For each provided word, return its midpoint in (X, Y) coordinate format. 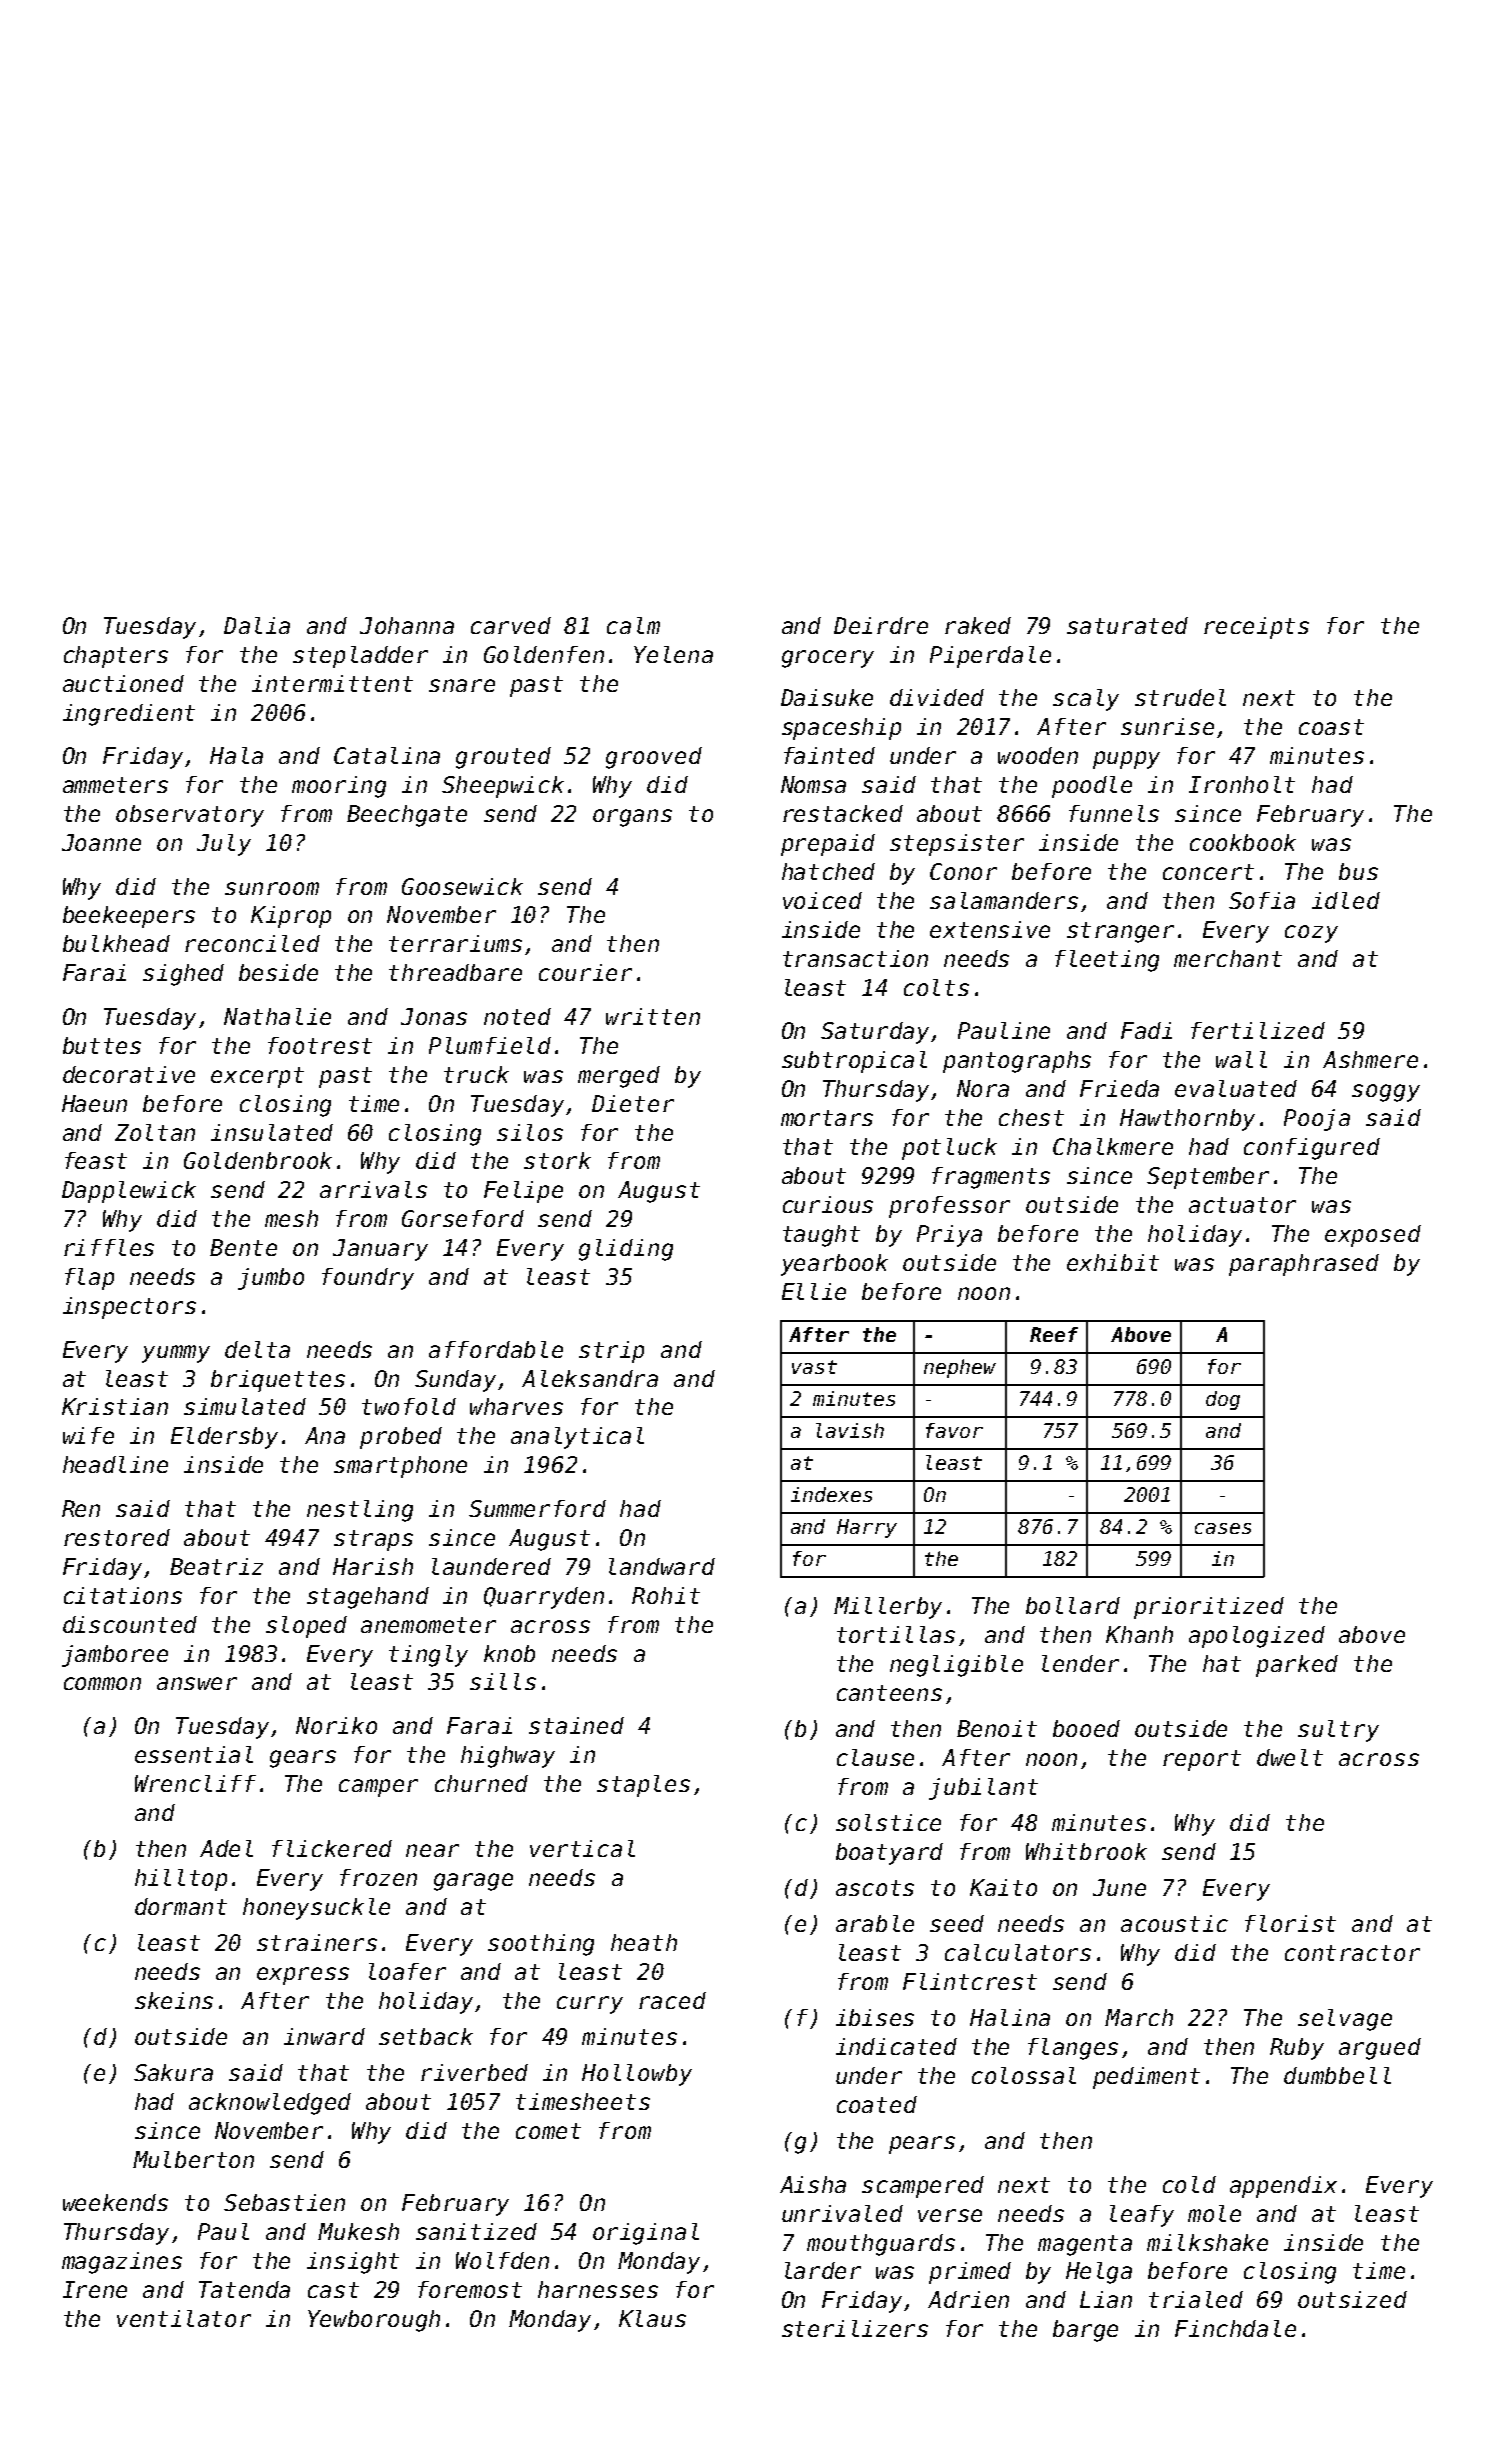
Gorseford (463, 1218)
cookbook (1243, 842)
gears (303, 1759)
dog (1223, 1400)
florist (1290, 1923)
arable (875, 1923)
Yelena (673, 654)
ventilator (184, 2318)
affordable (496, 1349)
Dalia (257, 625)
